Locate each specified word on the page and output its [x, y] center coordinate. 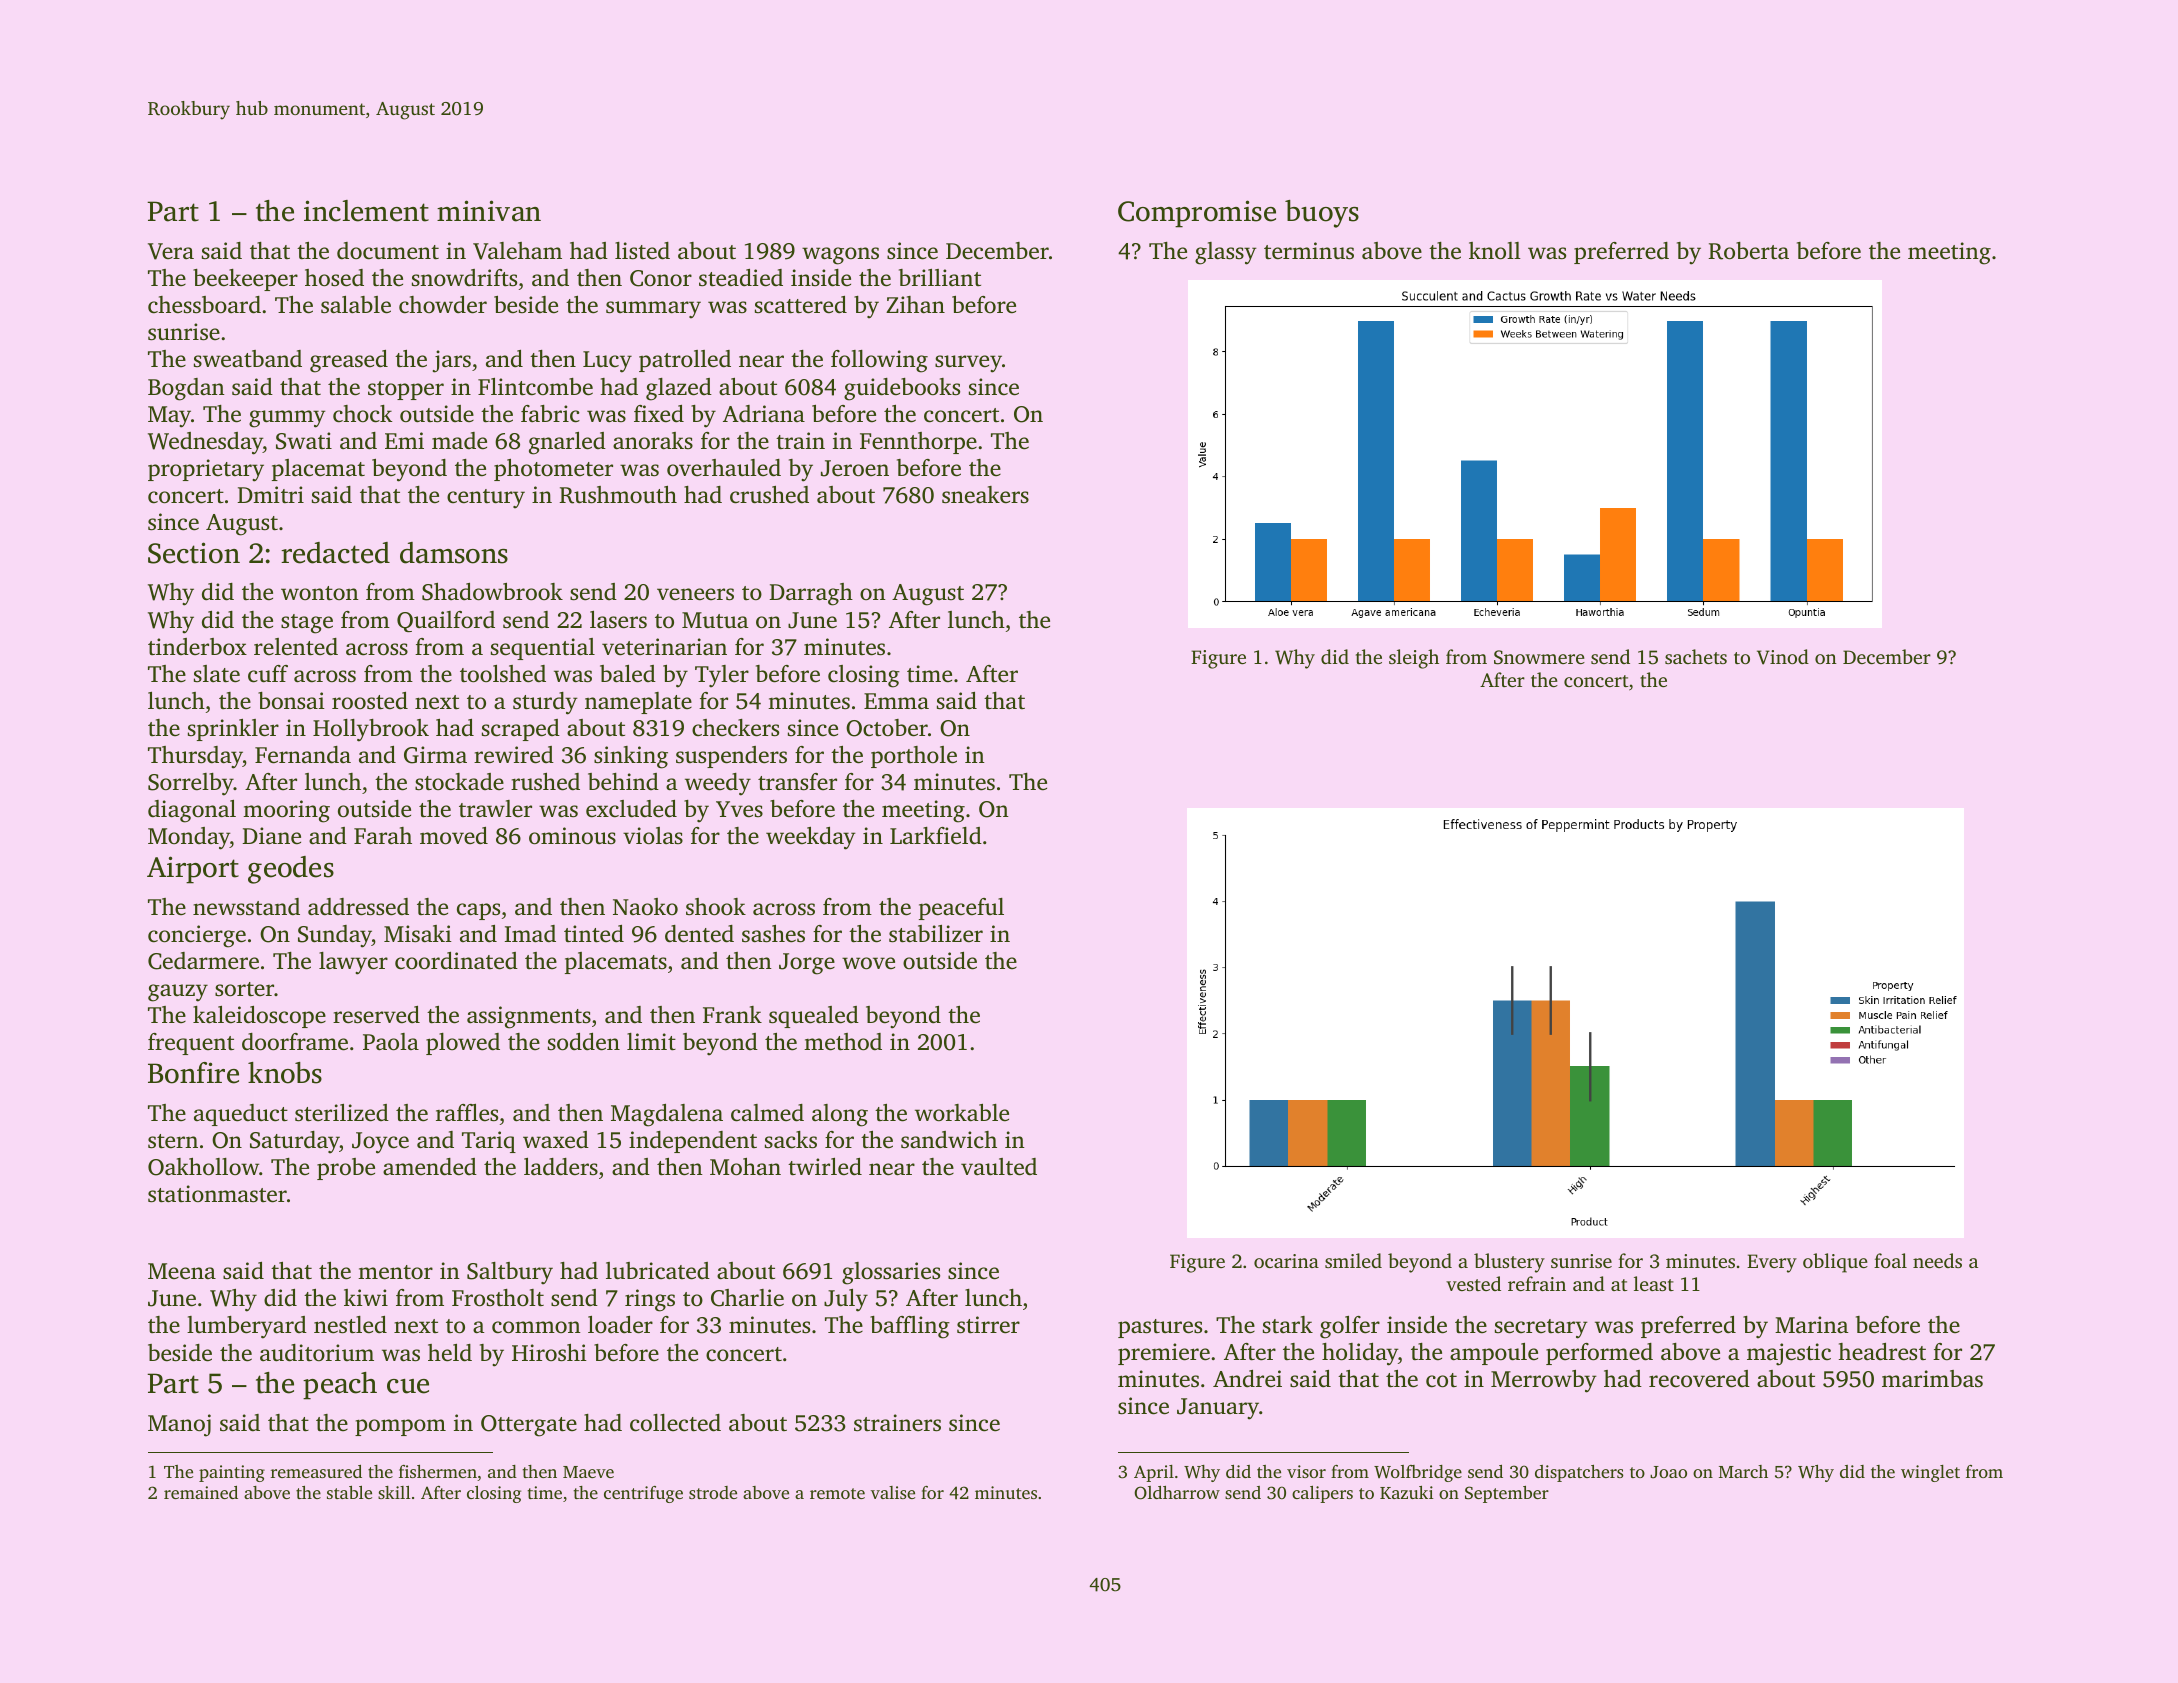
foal [1890, 1260]
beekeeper [245, 280]
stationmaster [217, 1194]
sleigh [1414, 659]
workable [962, 1112]
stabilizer [936, 934]
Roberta [1748, 251]
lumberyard [247, 1327]
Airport [193, 870]
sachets [1696, 656]
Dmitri [270, 494]
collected [675, 1423]
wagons [840, 256]
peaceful [961, 909]
